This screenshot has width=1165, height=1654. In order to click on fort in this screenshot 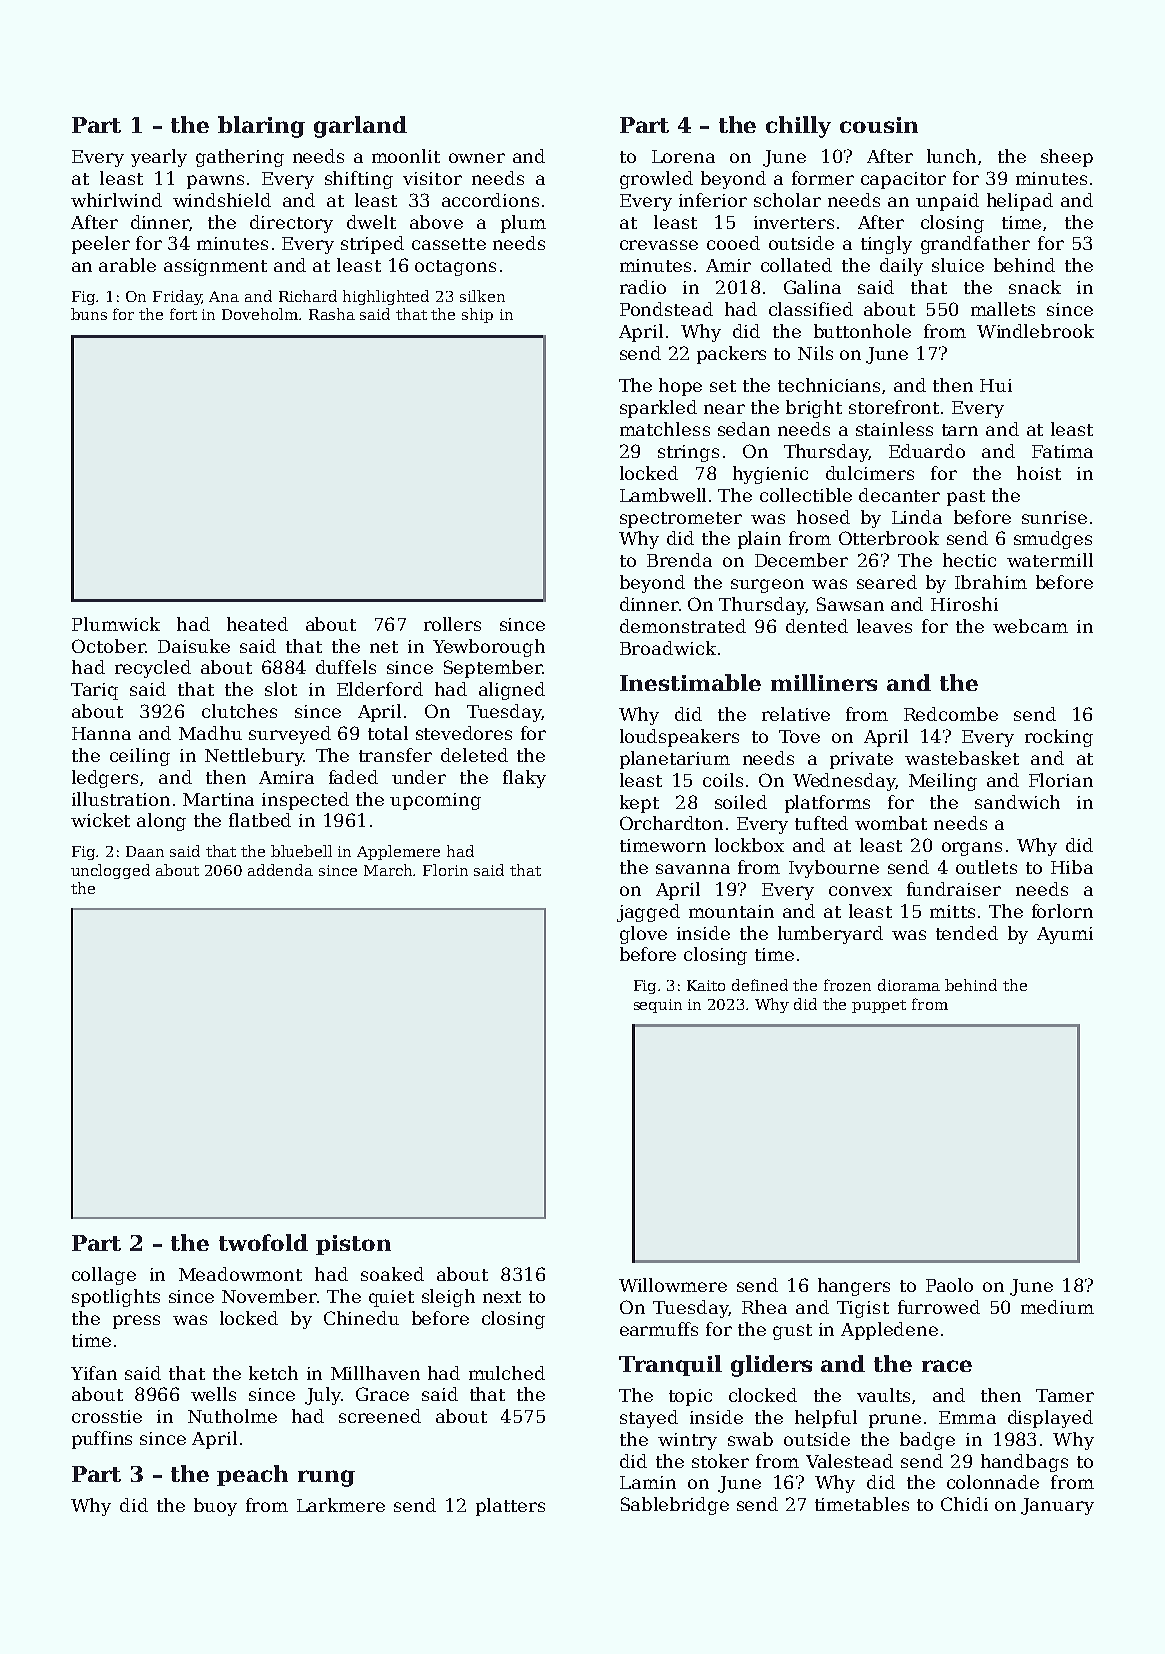, I will do `click(183, 314)`.
